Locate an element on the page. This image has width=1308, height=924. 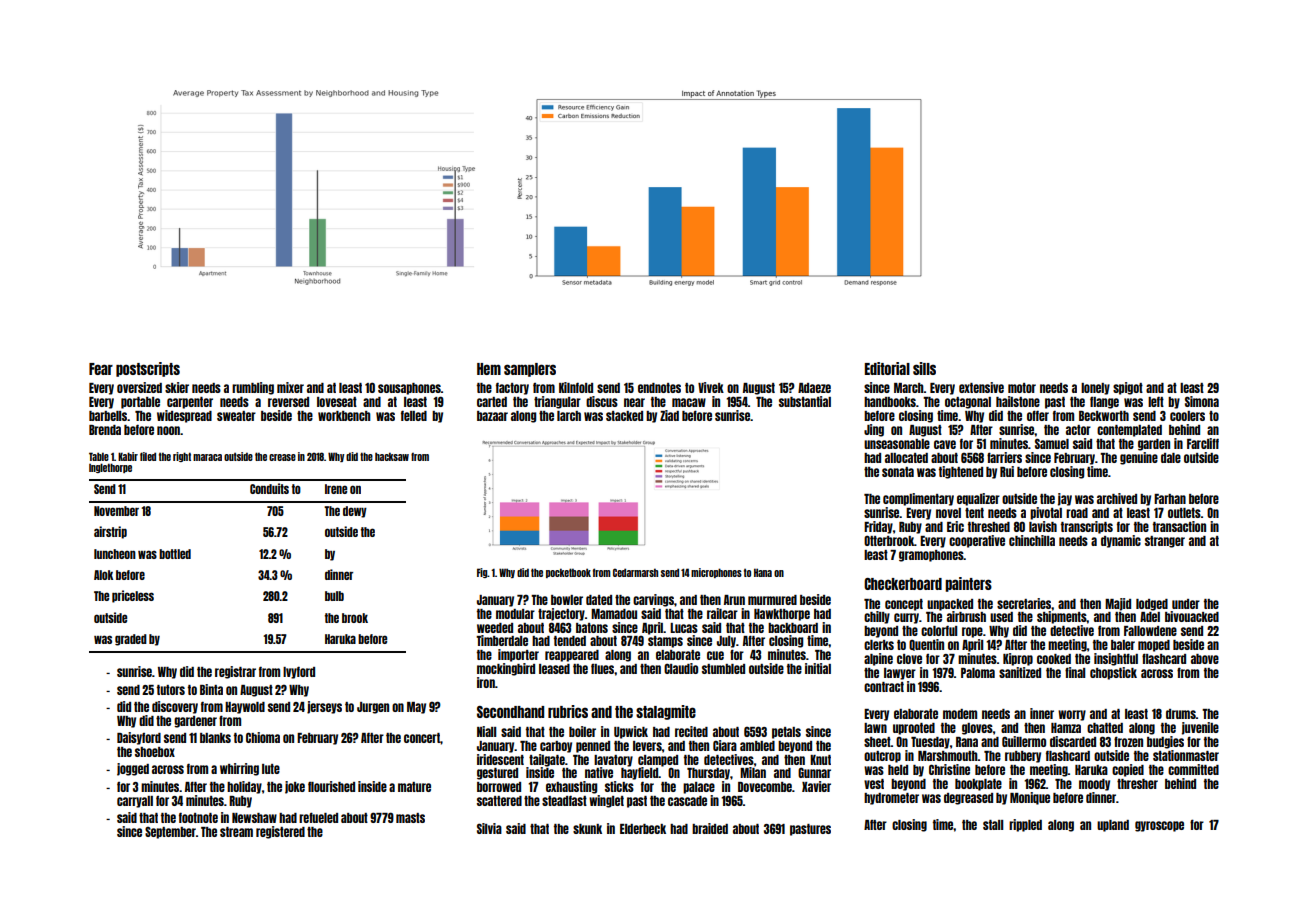
microphones is located at coordinates (716, 573).
